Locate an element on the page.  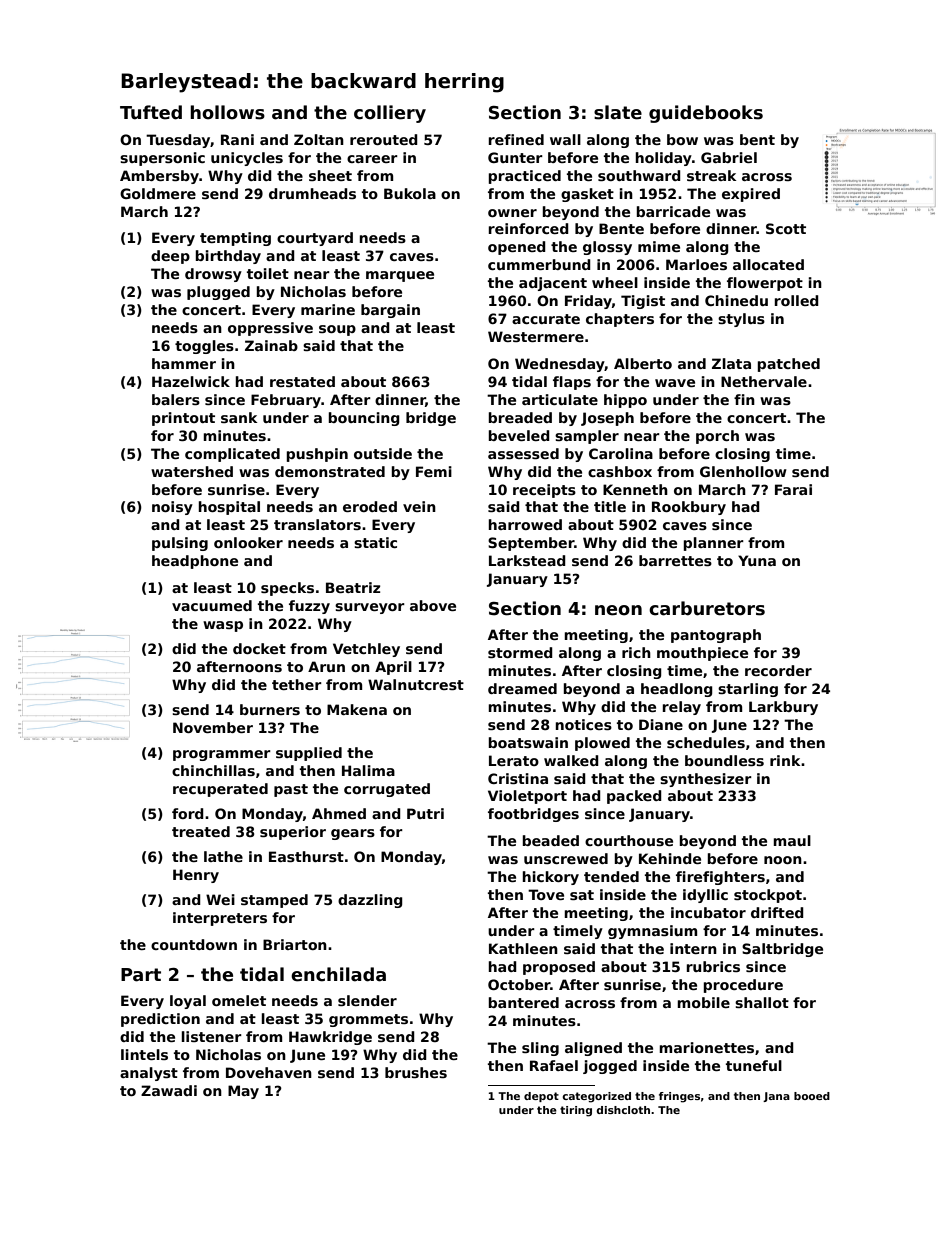
practiced is located at coordinates (524, 177).
